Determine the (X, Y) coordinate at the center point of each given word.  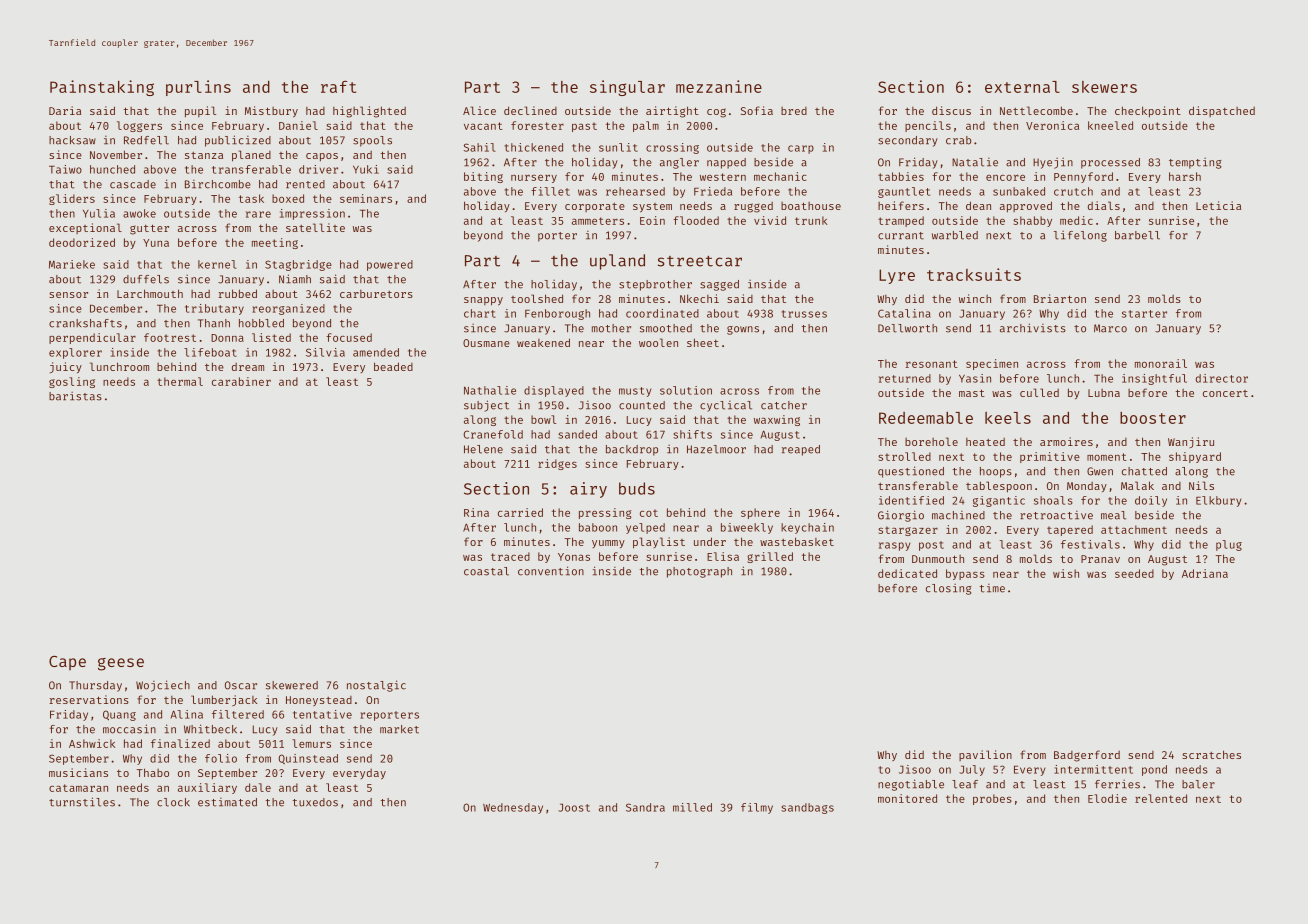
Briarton (1060, 298)
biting (483, 177)
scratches (1211, 754)
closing (949, 589)
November (116, 154)
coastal (486, 571)
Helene (483, 449)
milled (692, 807)
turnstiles (82, 802)
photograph (699, 572)
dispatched (1222, 111)
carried (520, 512)
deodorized (82, 242)
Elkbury (1218, 501)
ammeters (598, 221)
